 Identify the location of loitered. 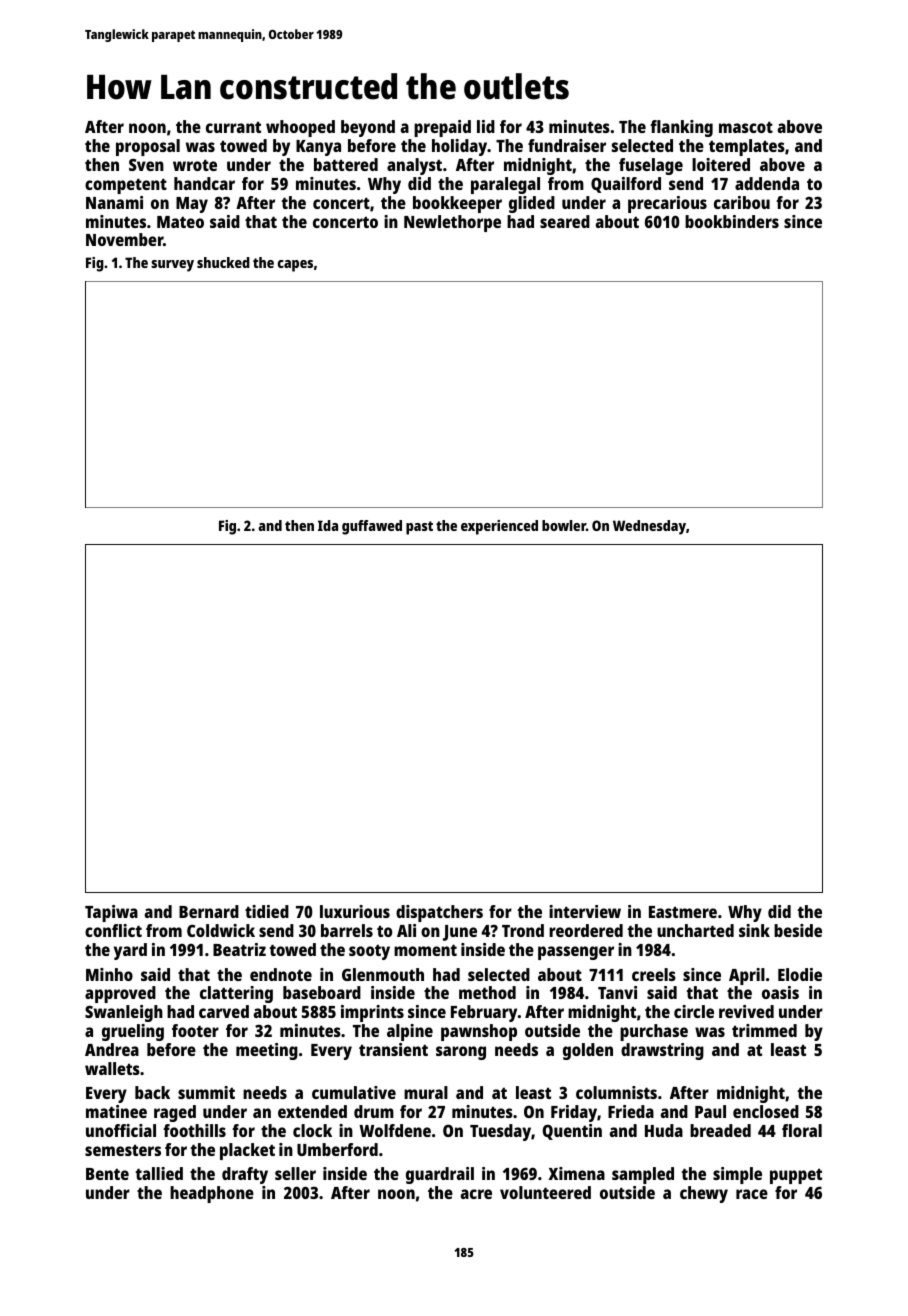
(721, 164).
